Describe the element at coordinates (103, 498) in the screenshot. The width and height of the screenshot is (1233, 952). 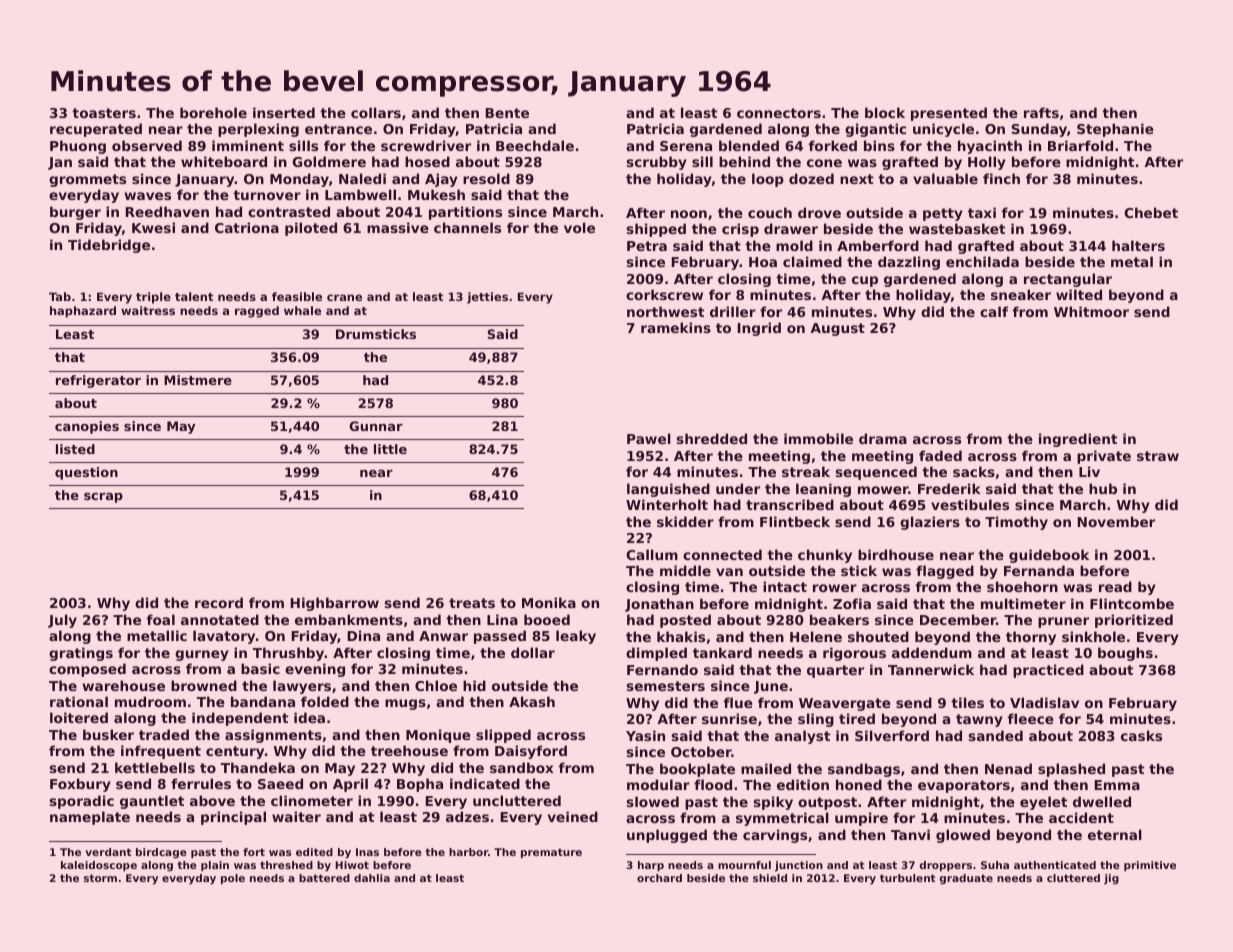
I see `scrap` at that location.
